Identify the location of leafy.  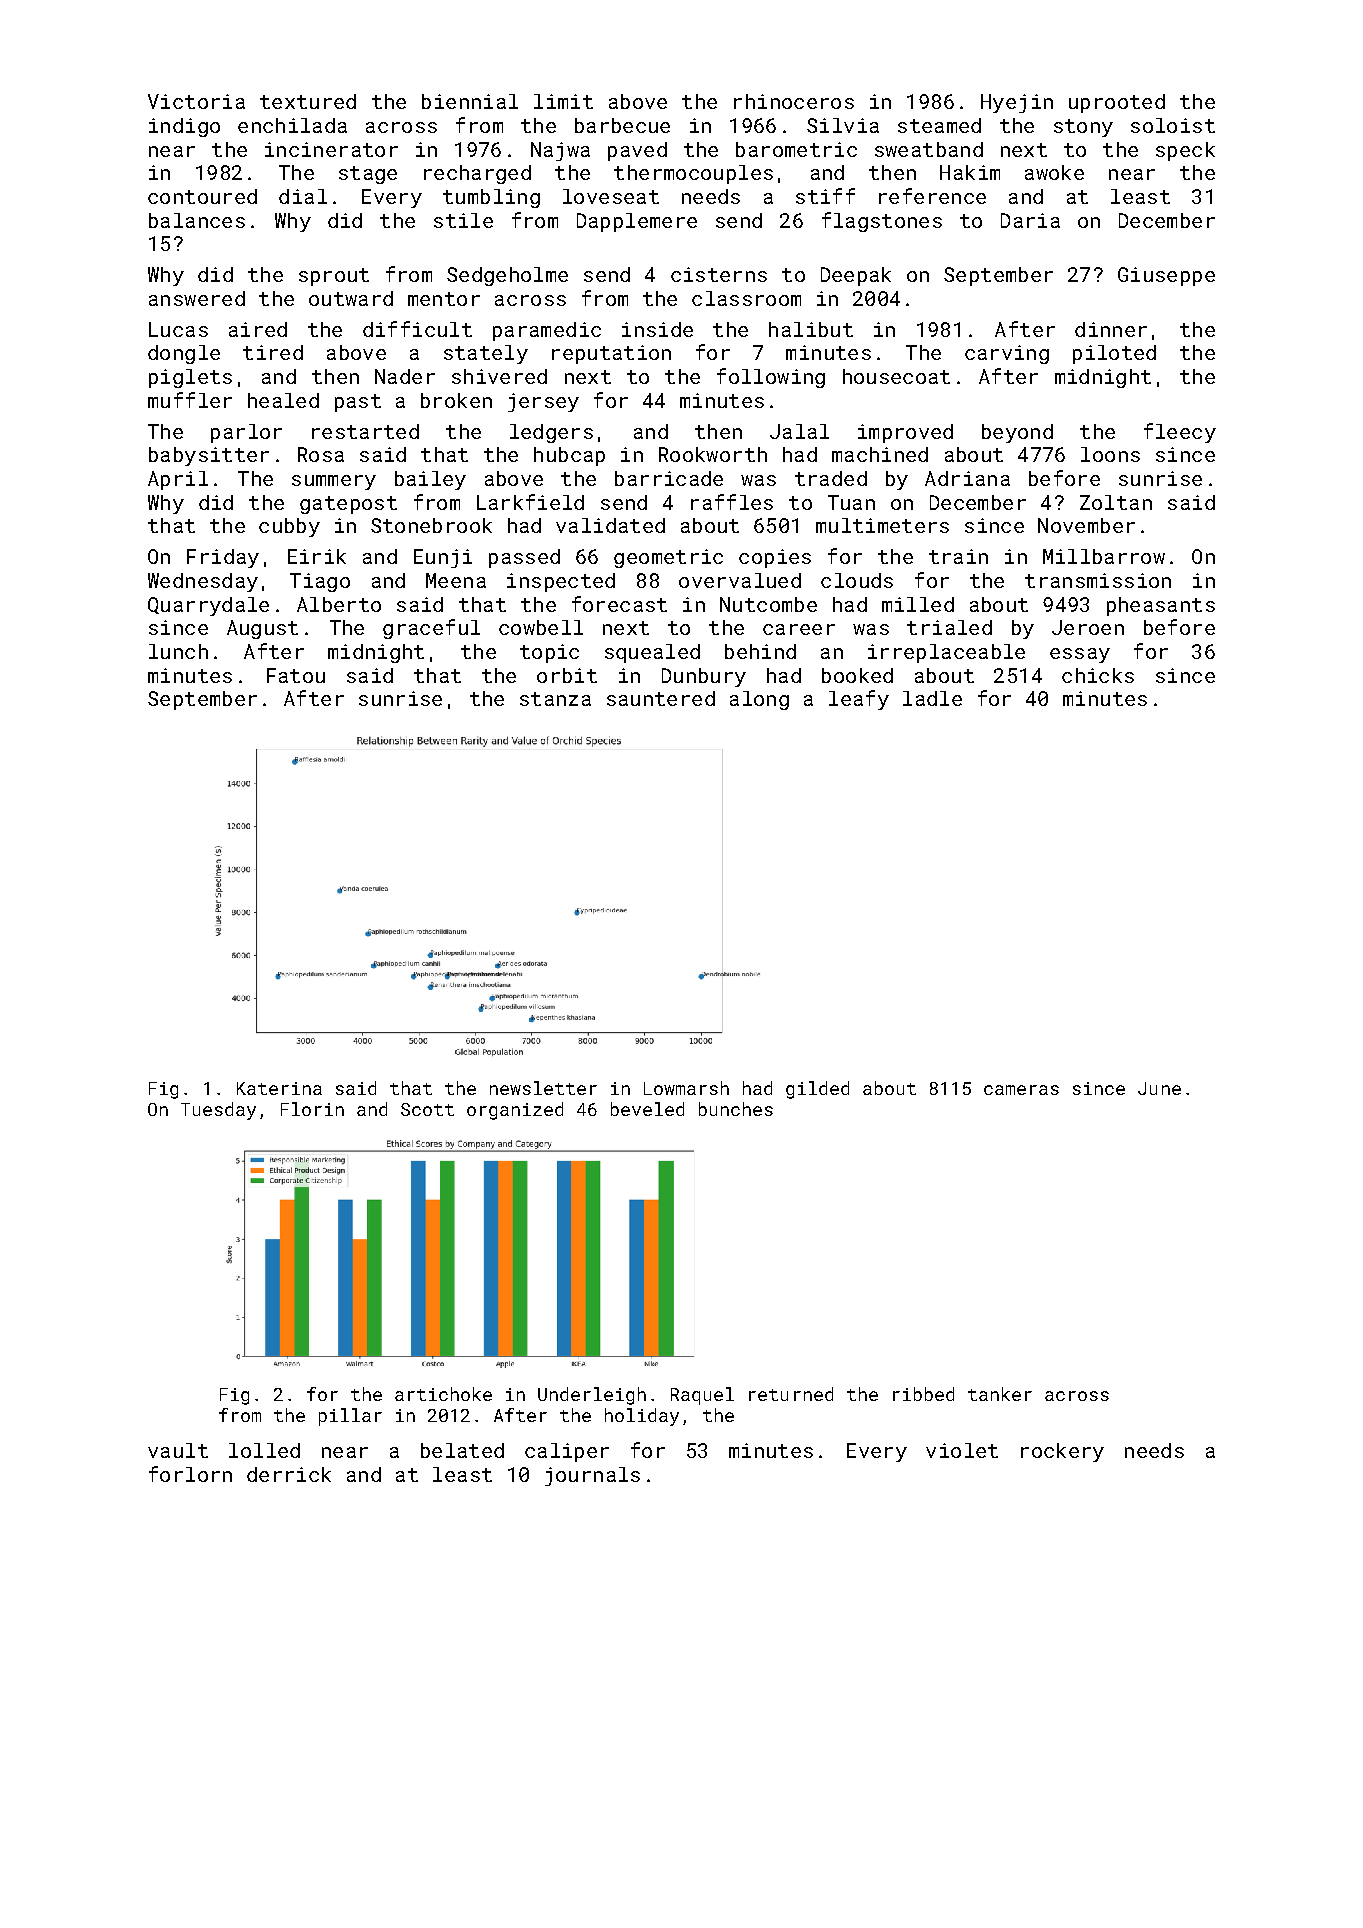
(859, 700).
